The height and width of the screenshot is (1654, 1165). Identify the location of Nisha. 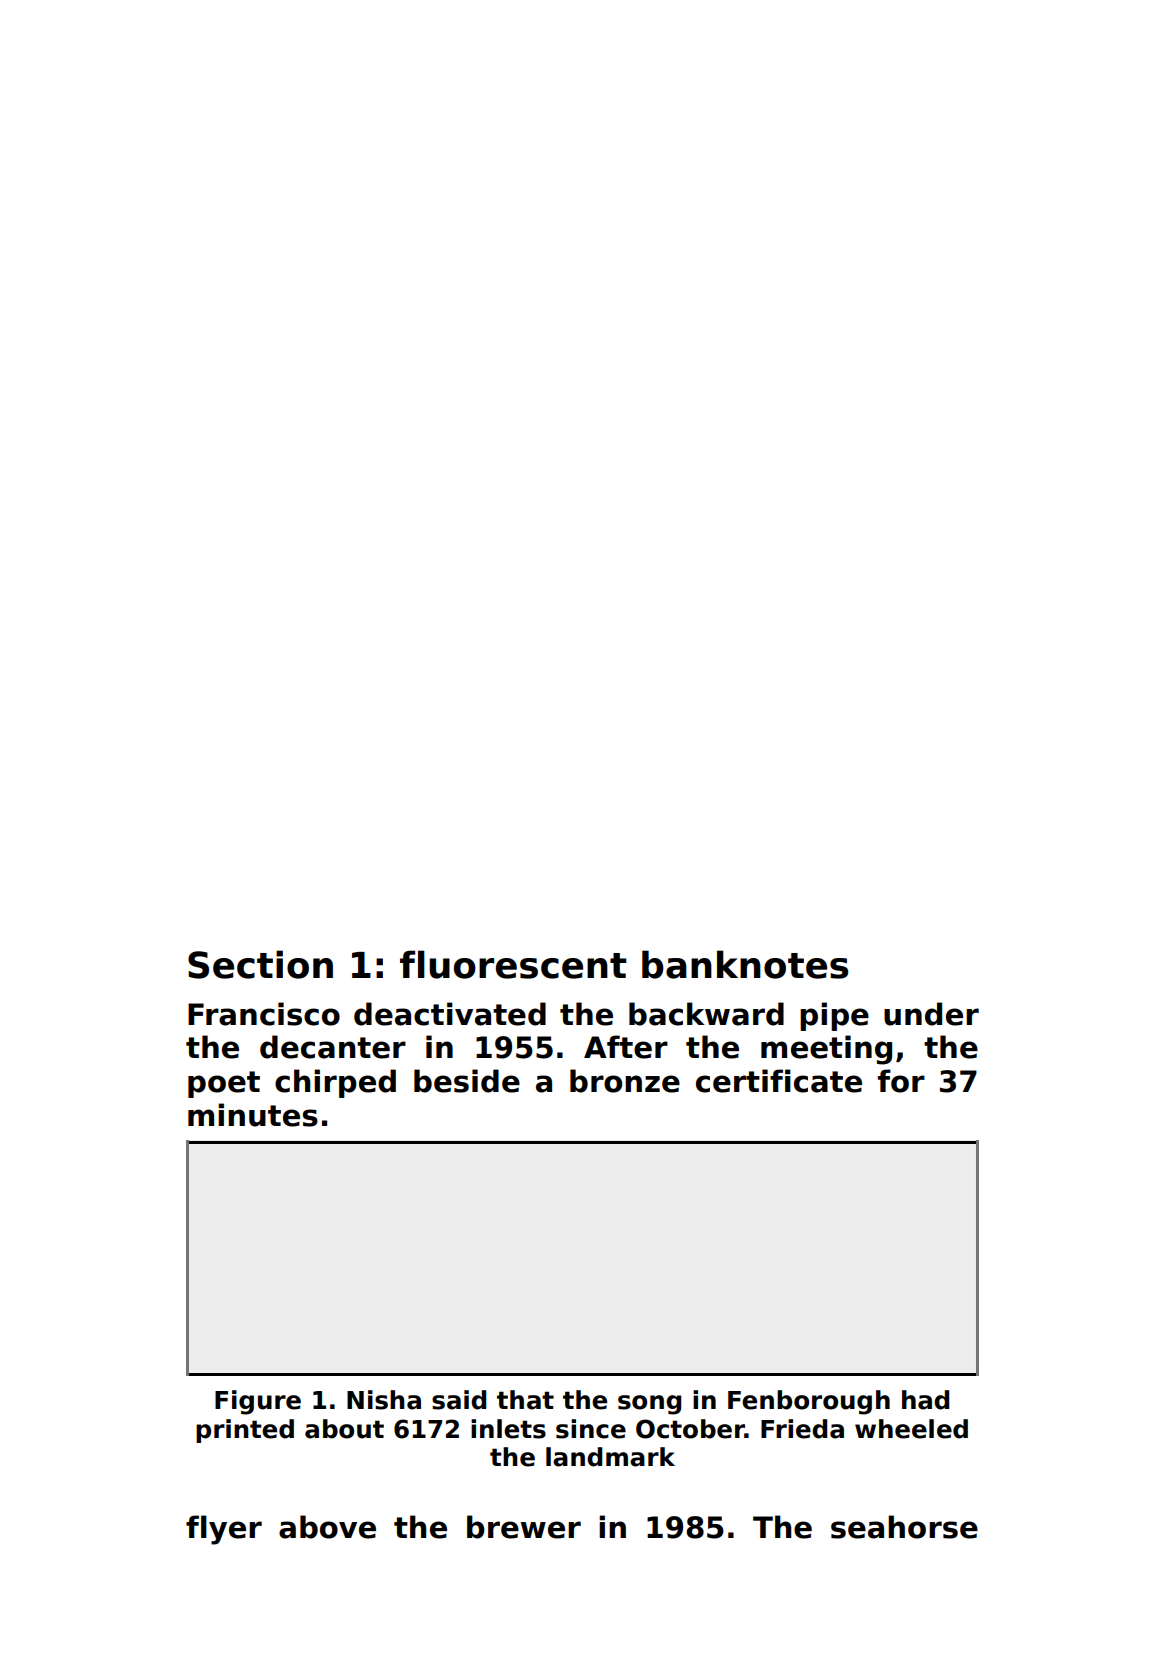
(384, 1400).
